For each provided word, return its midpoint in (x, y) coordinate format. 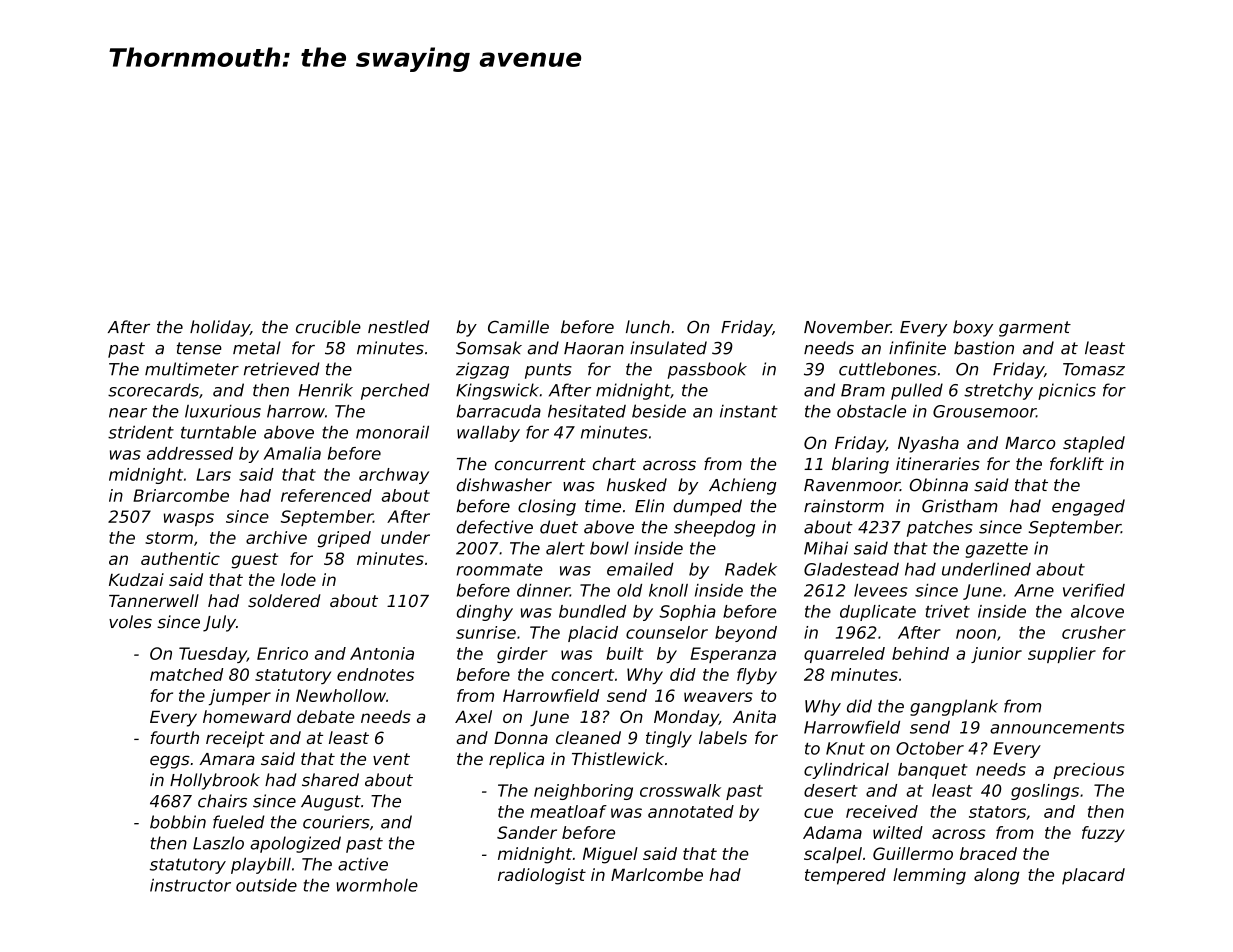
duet (559, 527)
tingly (669, 739)
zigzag (482, 370)
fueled (239, 822)
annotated (691, 811)
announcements (1057, 728)
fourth (174, 737)
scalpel (833, 855)
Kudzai (136, 579)
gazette (997, 550)
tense (199, 348)
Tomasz (1094, 369)
